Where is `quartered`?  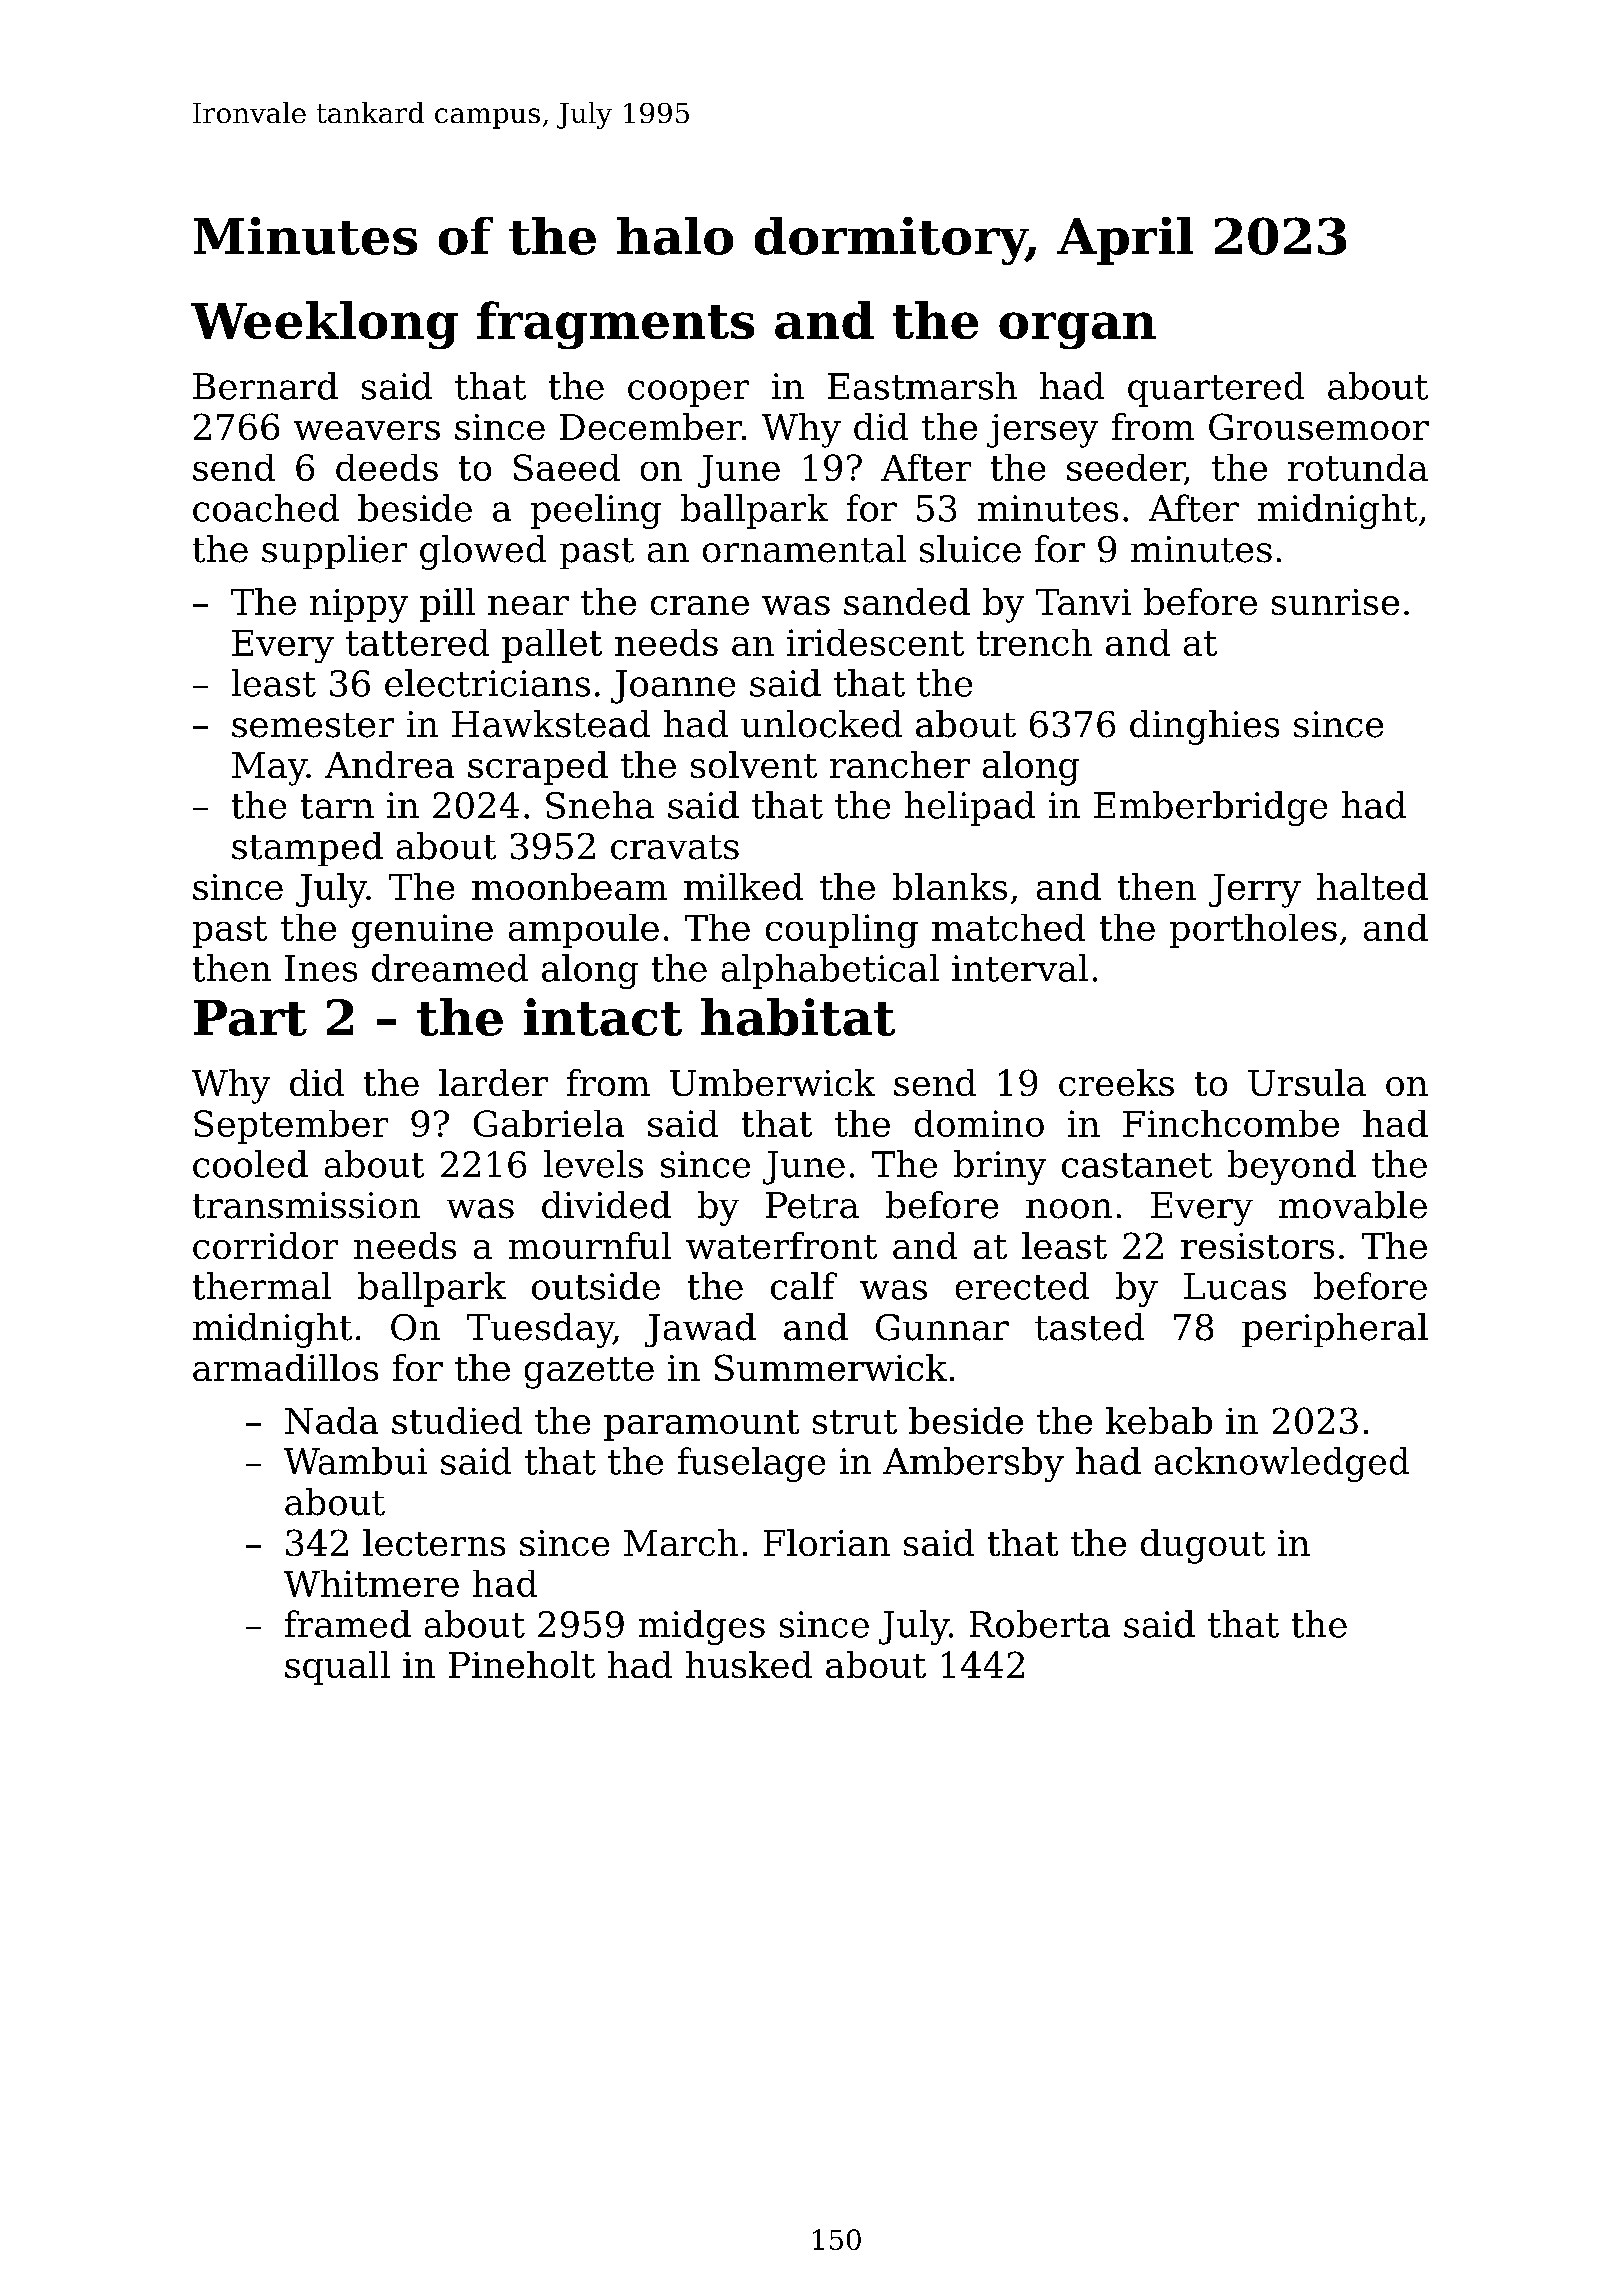 quartered is located at coordinates (1216, 389).
